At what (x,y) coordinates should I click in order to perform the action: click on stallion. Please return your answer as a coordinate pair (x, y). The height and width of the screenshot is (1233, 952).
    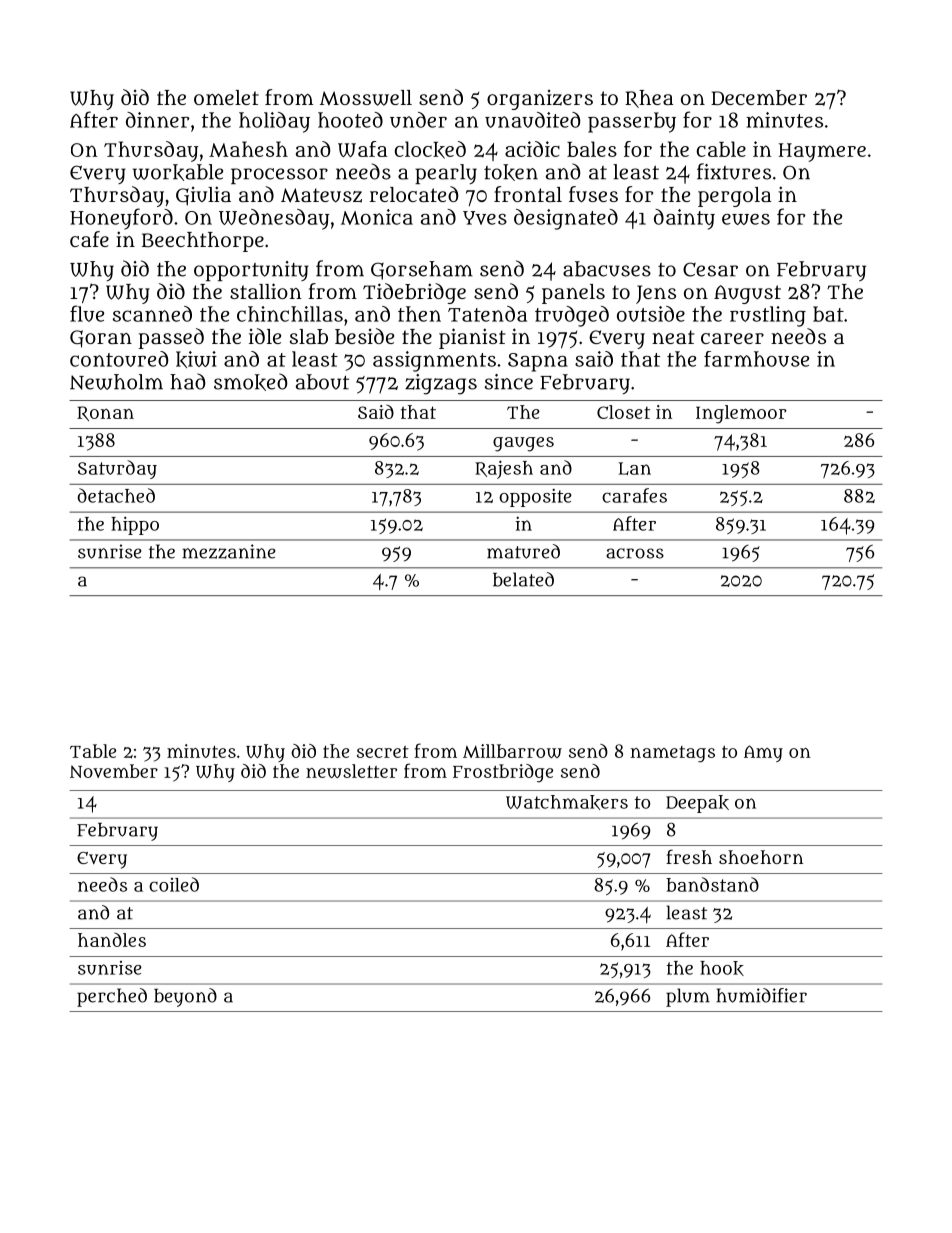
    Looking at the image, I should click on (266, 291).
